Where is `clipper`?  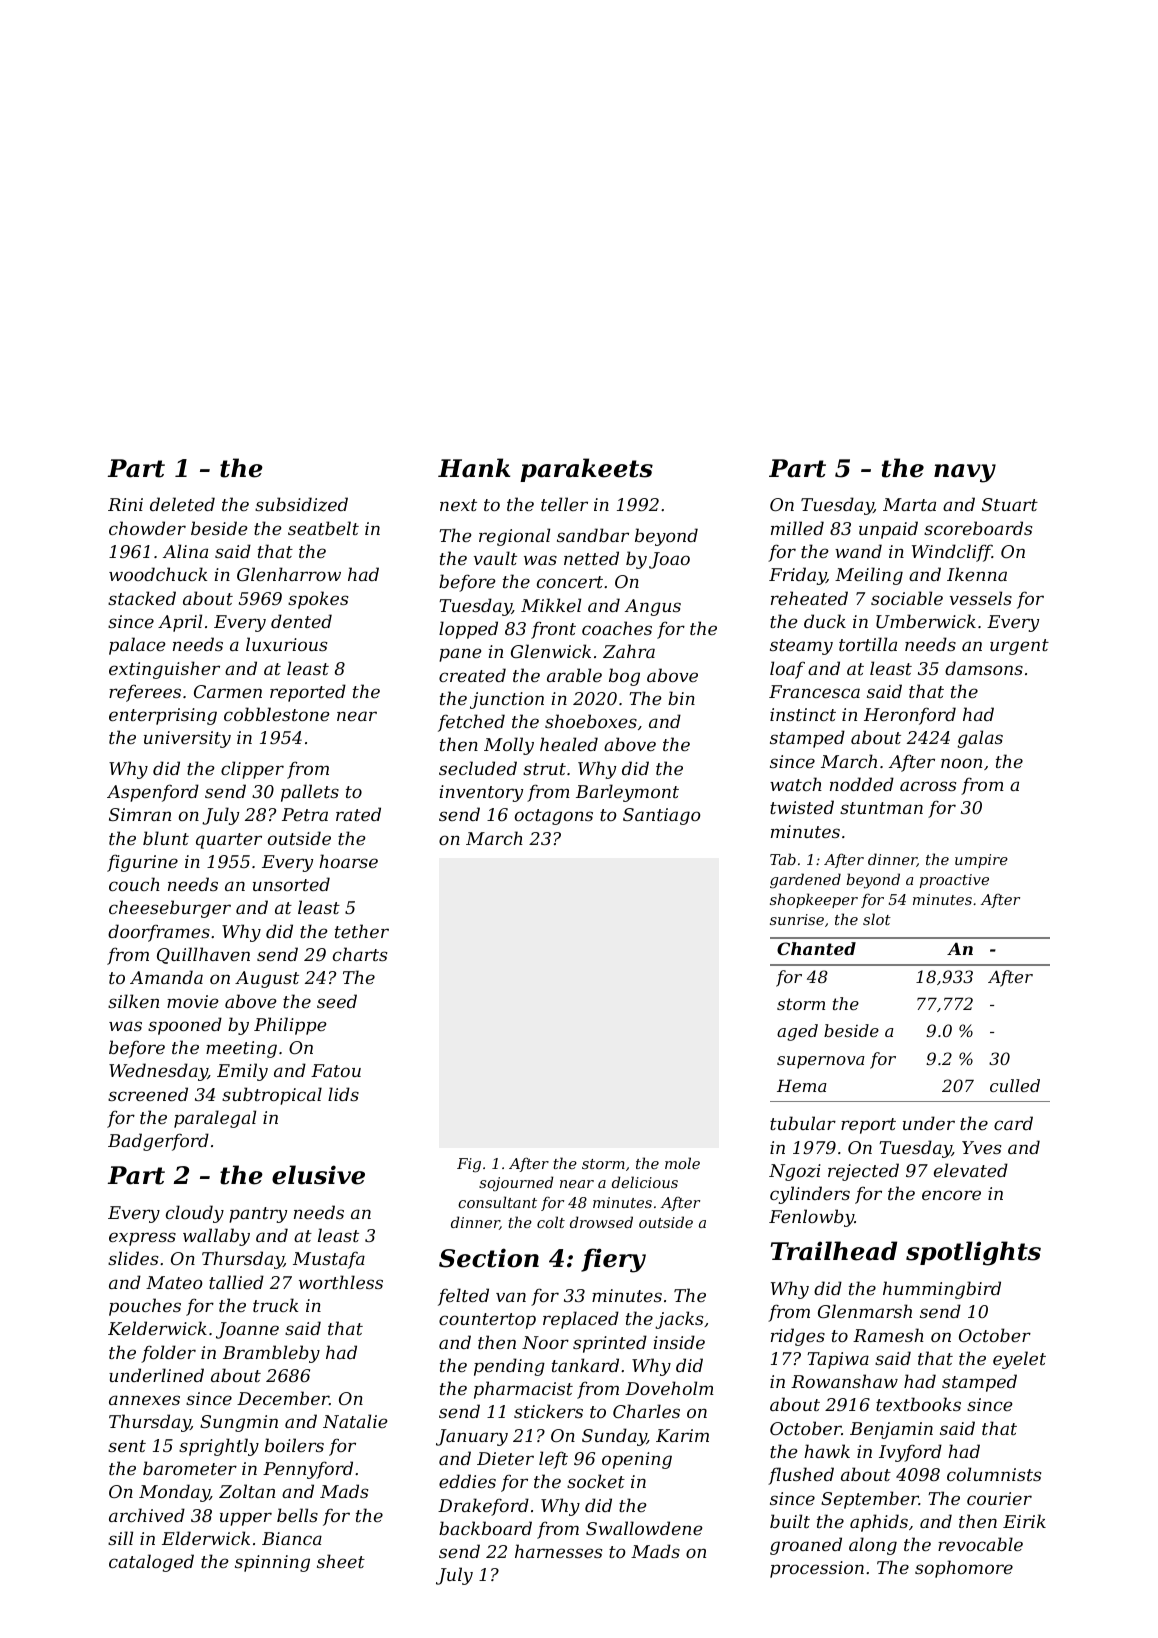
clipper is located at coordinates (252, 770).
